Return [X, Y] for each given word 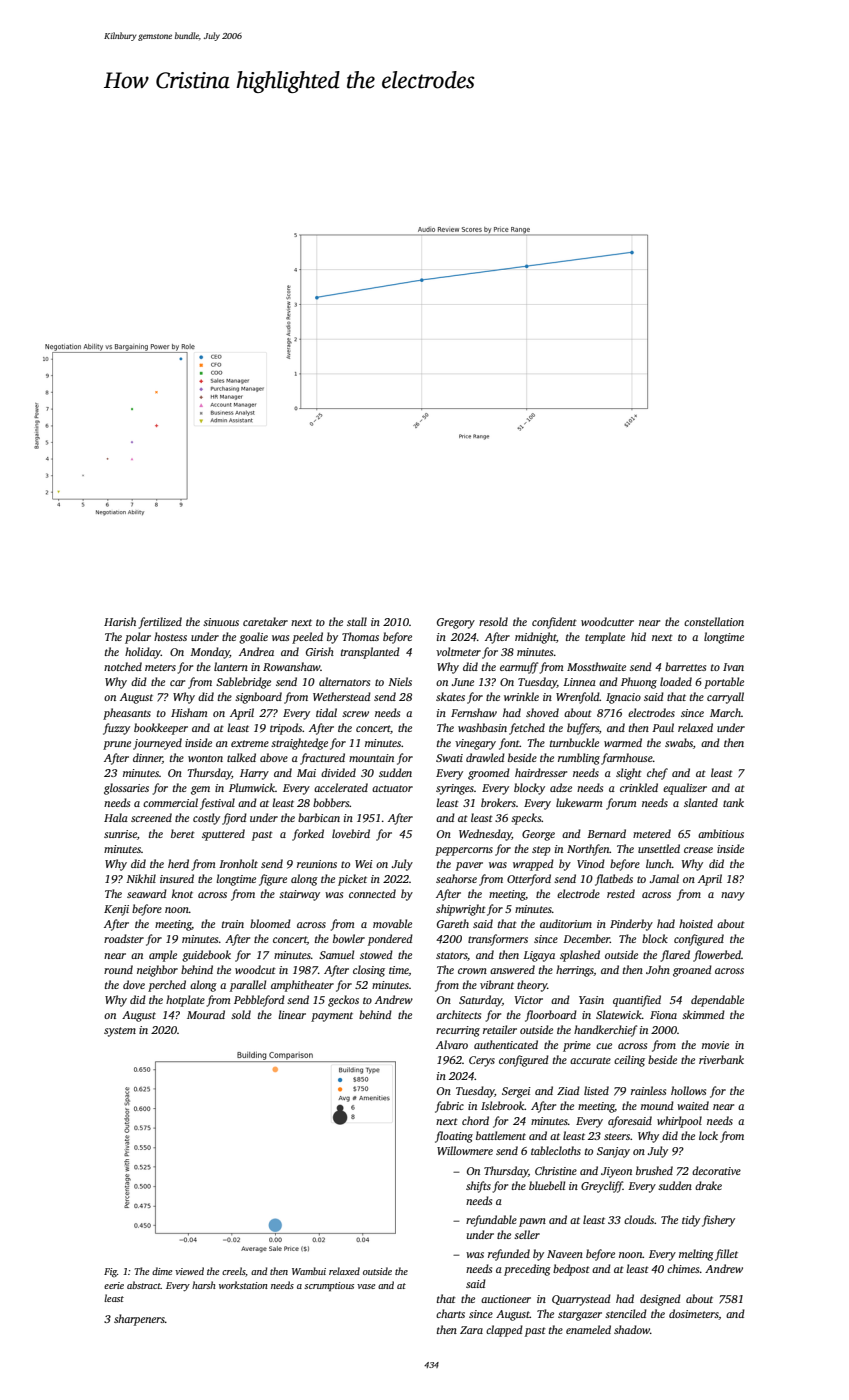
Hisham [189, 712]
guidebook [206, 956]
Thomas [360, 636]
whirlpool [679, 1122]
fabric [449, 1107]
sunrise [120, 834]
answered [512, 969]
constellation [714, 621]
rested [621, 893]
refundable [491, 1221]
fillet [726, 1255]
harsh [204, 1285]
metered [652, 833]
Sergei [516, 1092]
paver [469, 866]
